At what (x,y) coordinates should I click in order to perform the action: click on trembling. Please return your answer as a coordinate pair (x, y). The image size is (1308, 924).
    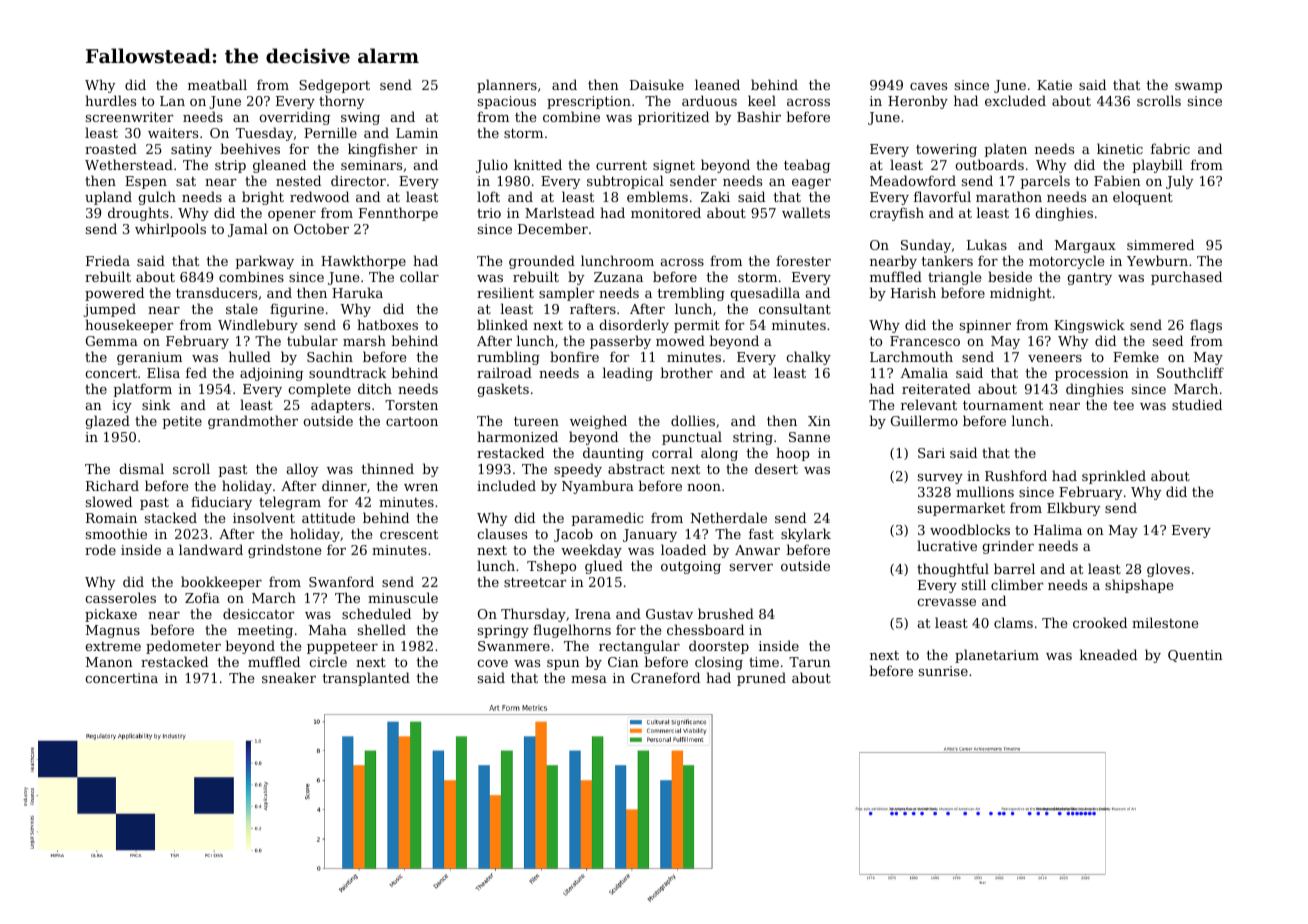
    Looking at the image, I should click on (691, 294).
